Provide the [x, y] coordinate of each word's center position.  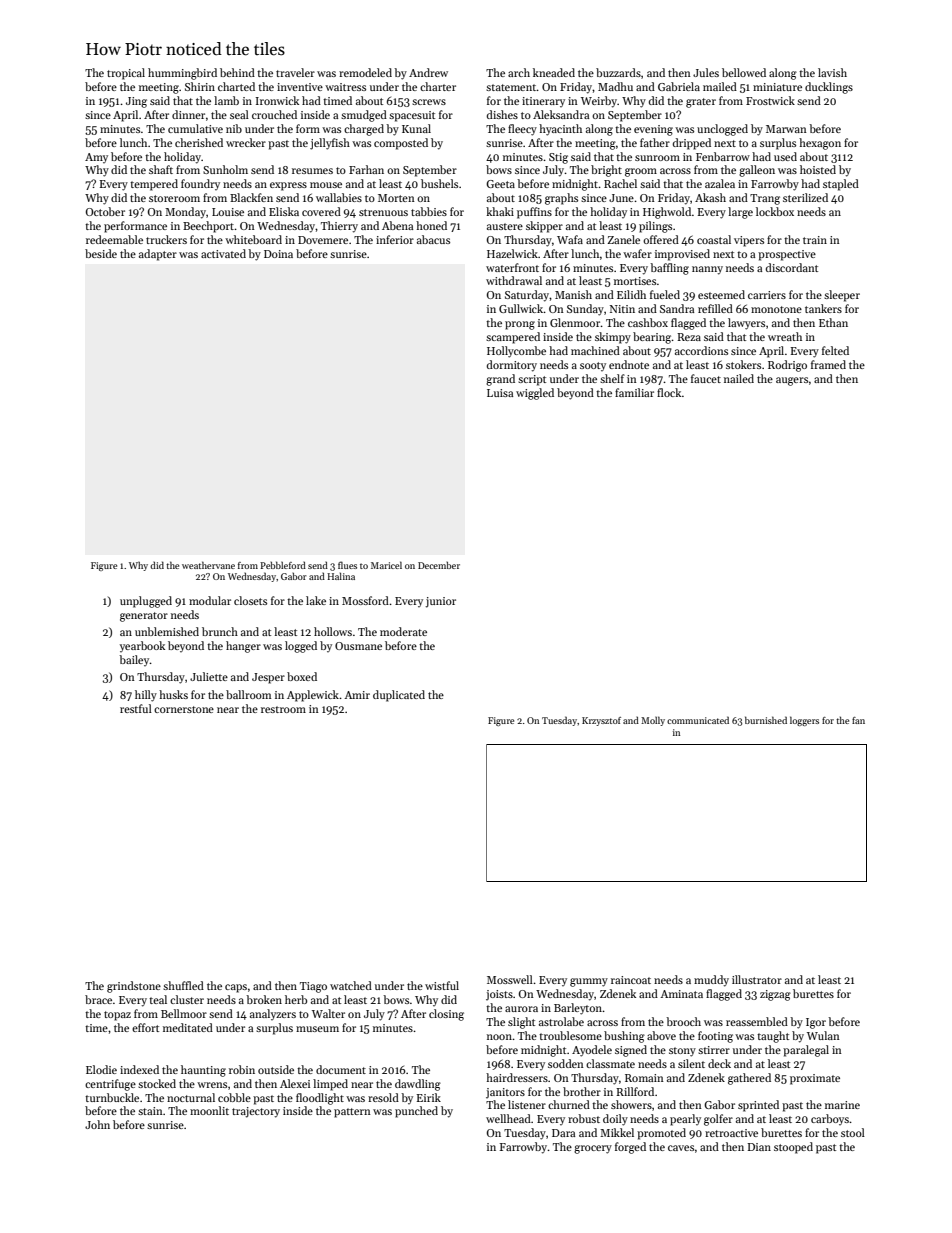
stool [853, 1132]
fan [858, 720]
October [105, 211]
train [815, 240]
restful [136, 708]
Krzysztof [601, 721]
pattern [352, 1113]
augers [792, 381]
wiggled [535, 394]
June [621, 198]
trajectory [256, 1112]
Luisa [500, 393]
